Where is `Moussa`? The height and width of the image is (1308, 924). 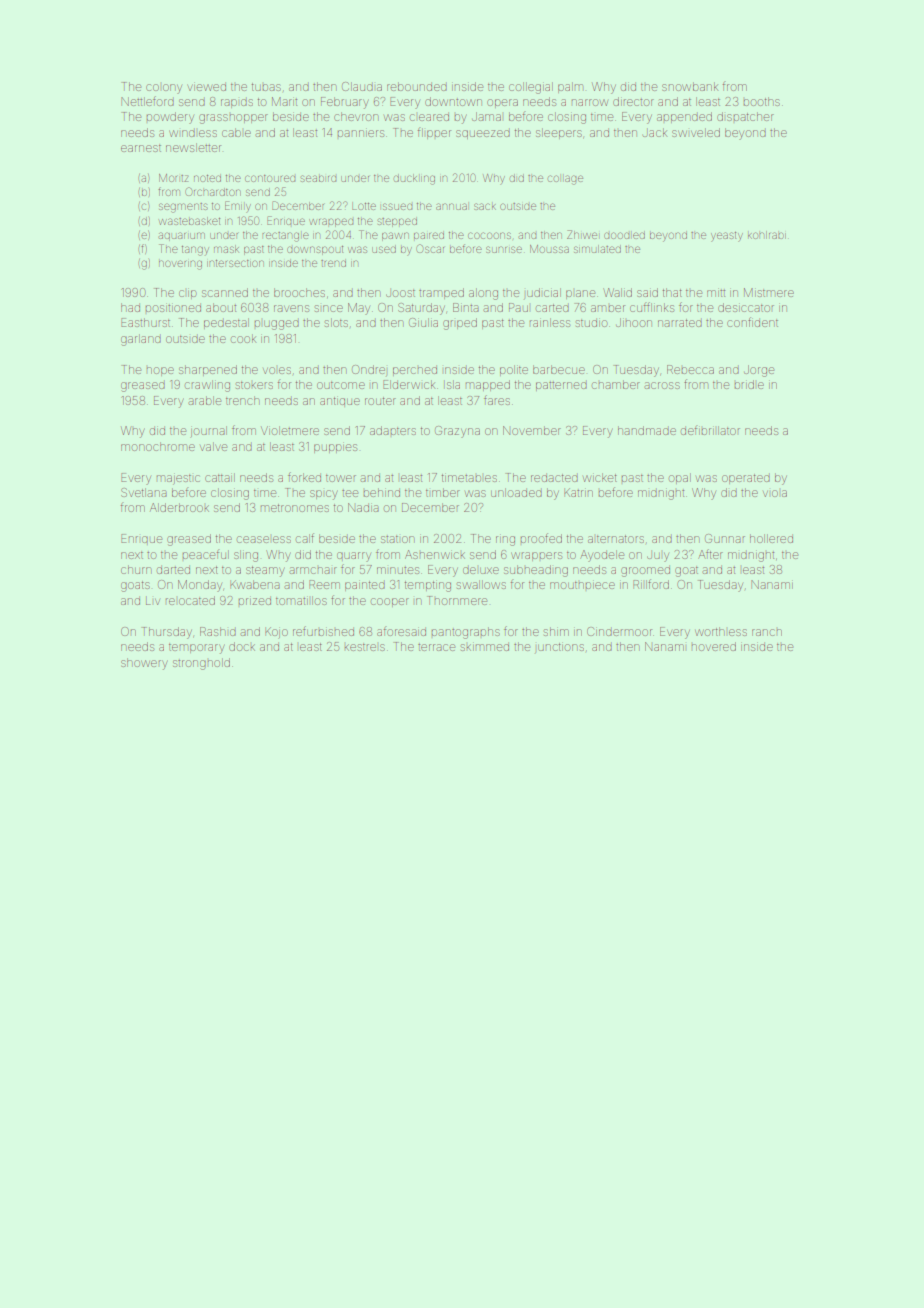
Moussa is located at coordinates (549, 249).
